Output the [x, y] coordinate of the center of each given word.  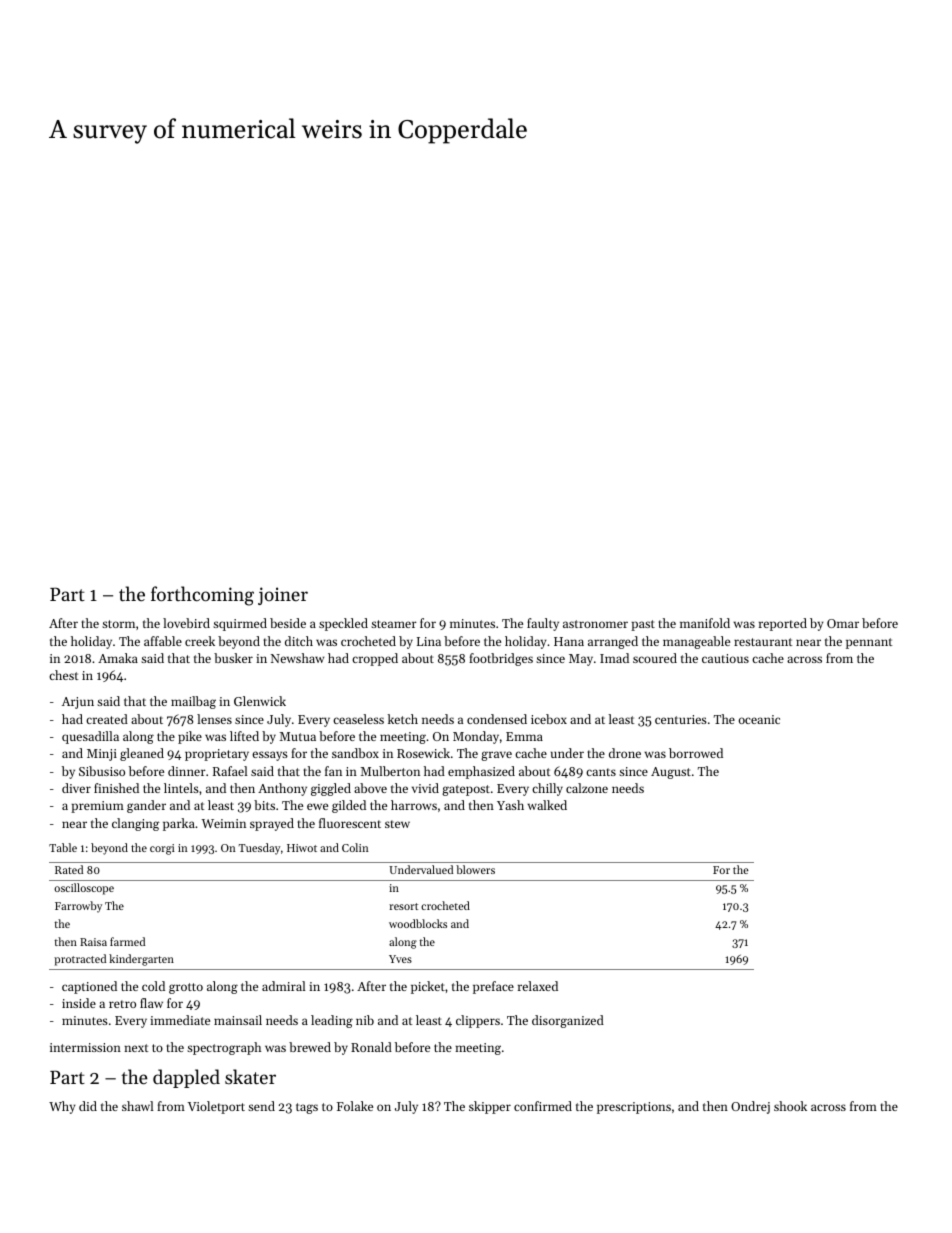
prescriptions [634, 1108]
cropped [375, 659]
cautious [725, 658]
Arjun [78, 703]
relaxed [538, 986]
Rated [69, 869]
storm [118, 624]
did [88, 1106]
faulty [543, 624]
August [671, 773]
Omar [843, 623]
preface [493, 987]
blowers [475, 869]
